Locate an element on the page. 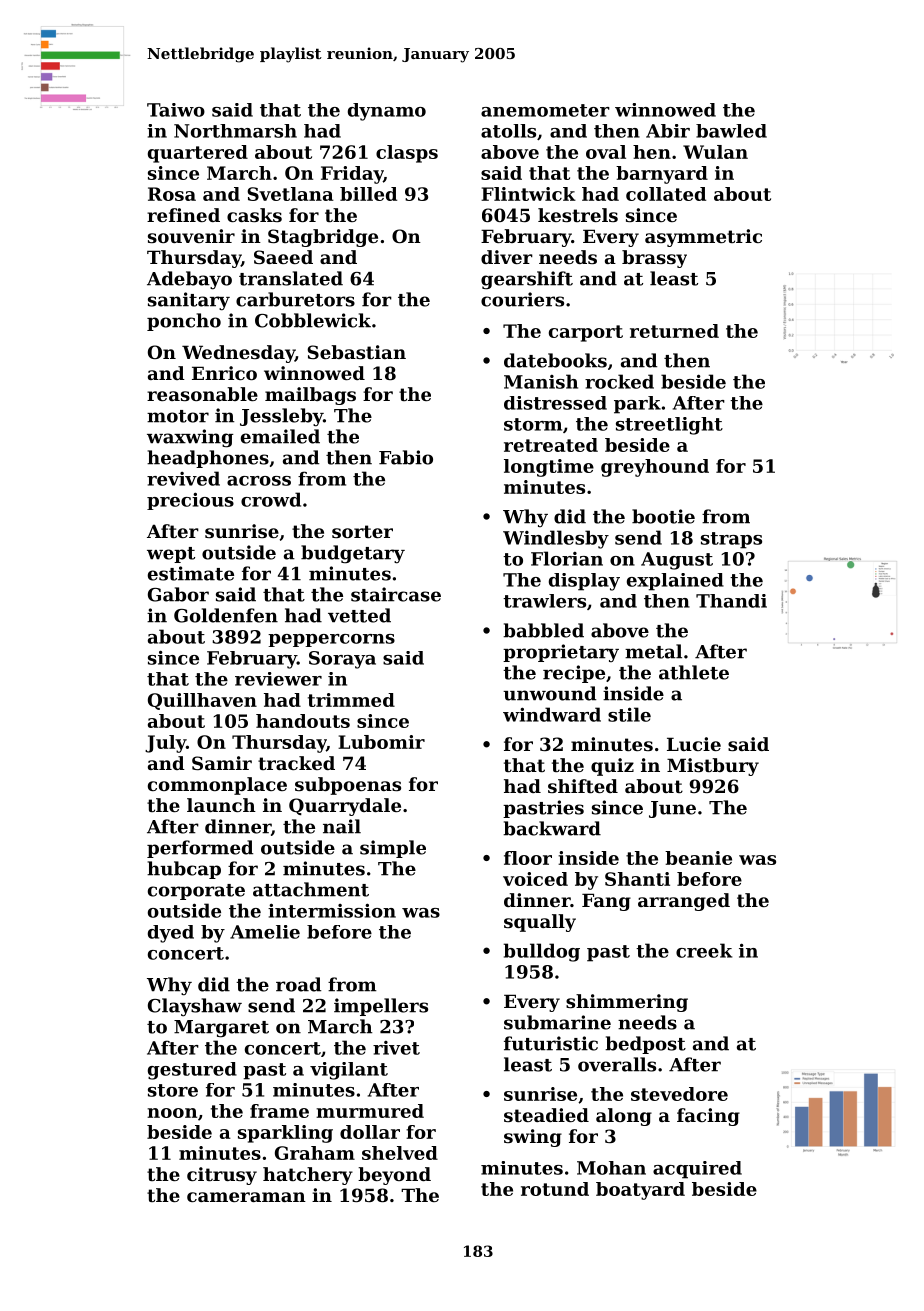 The width and height of the page is (924, 1311). diver is located at coordinates (507, 257).
